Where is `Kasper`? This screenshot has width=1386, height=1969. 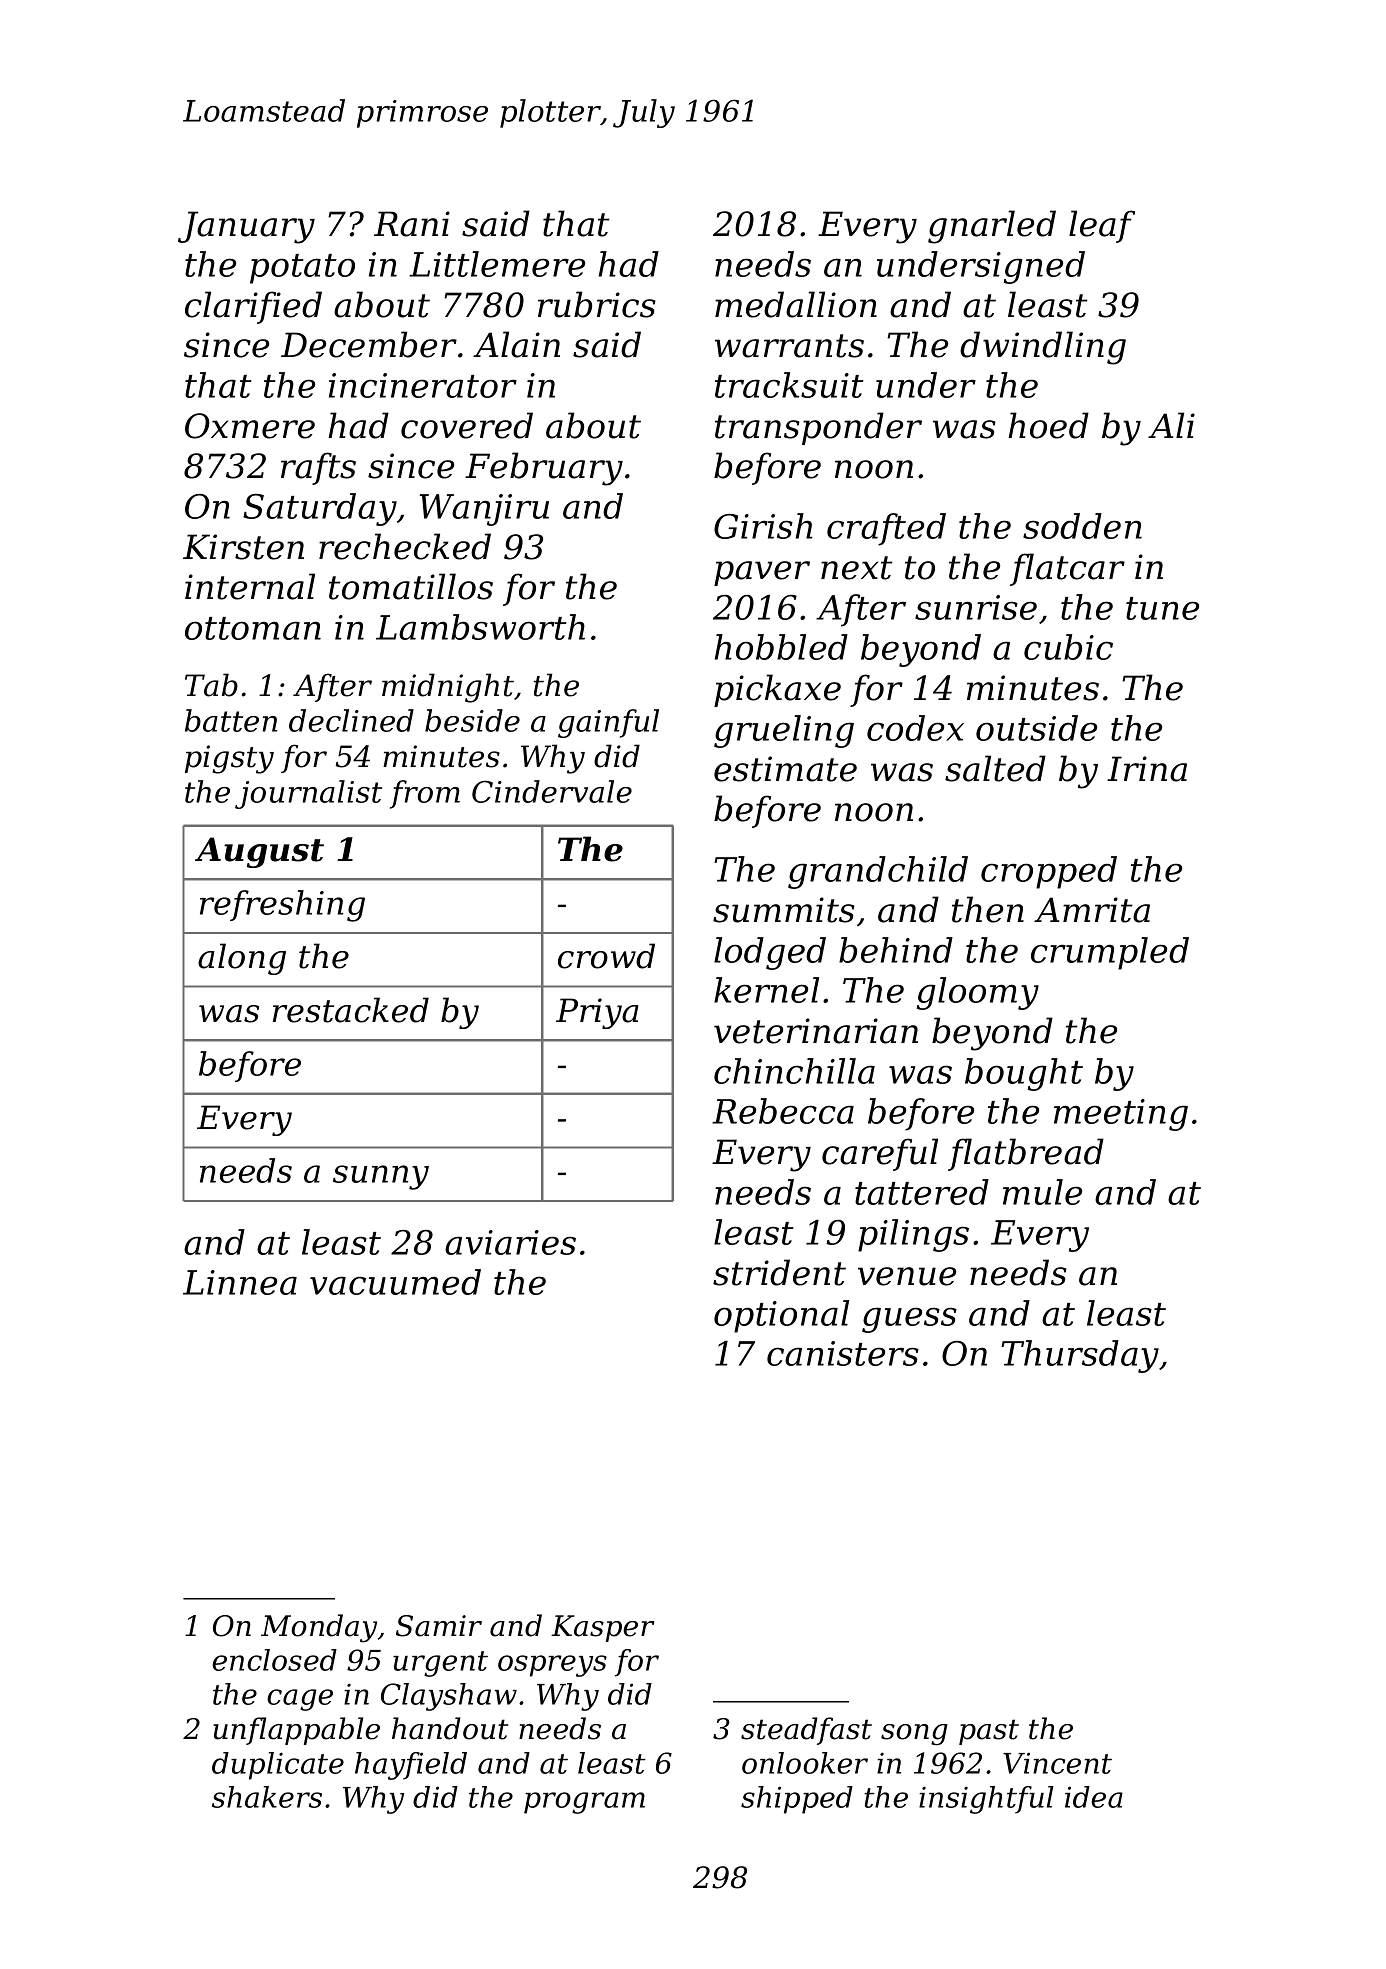 Kasper is located at coordinates (603, 1628).
